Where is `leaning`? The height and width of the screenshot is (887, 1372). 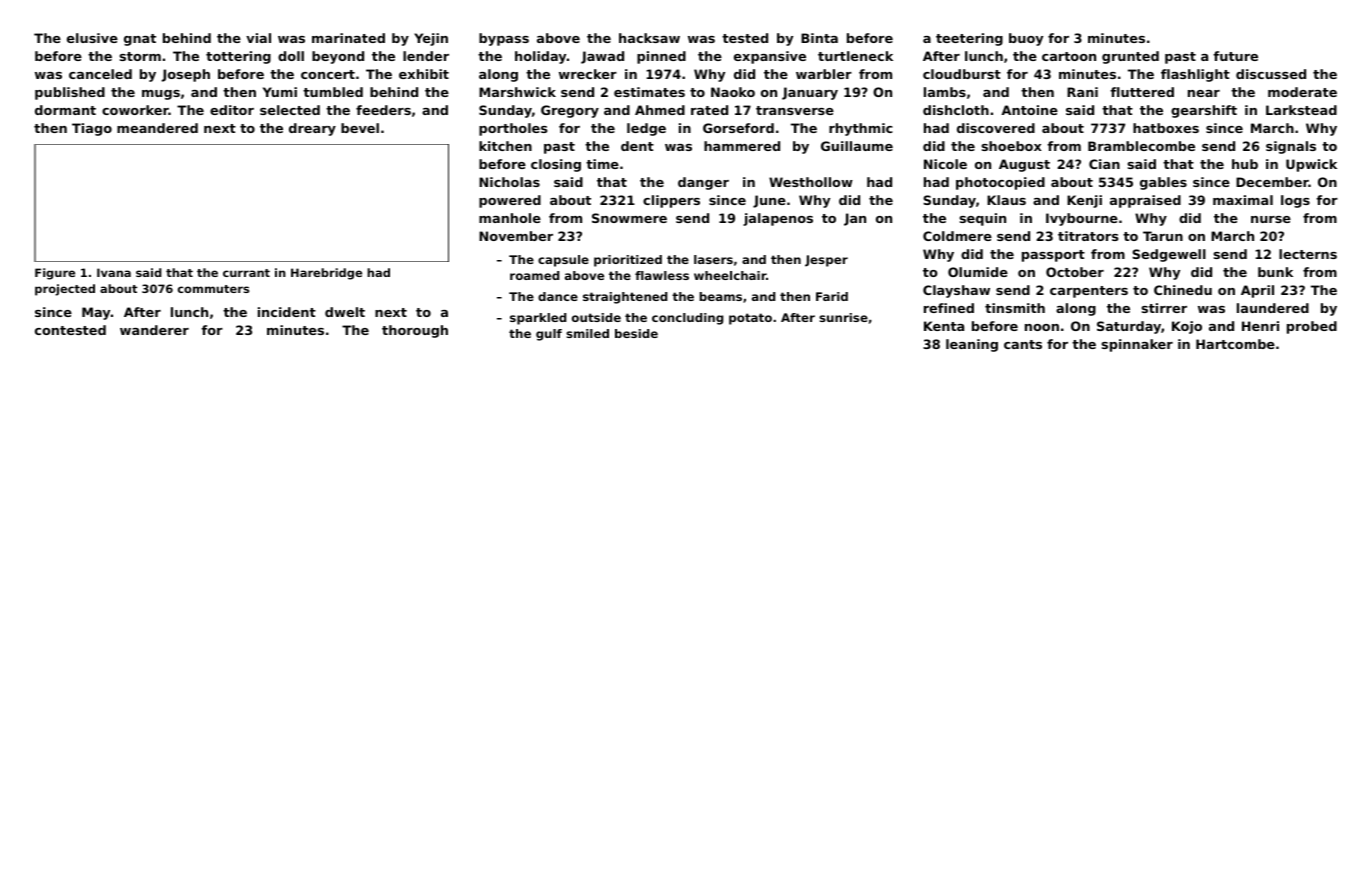
leaning is located at coordinates (972, 345).
